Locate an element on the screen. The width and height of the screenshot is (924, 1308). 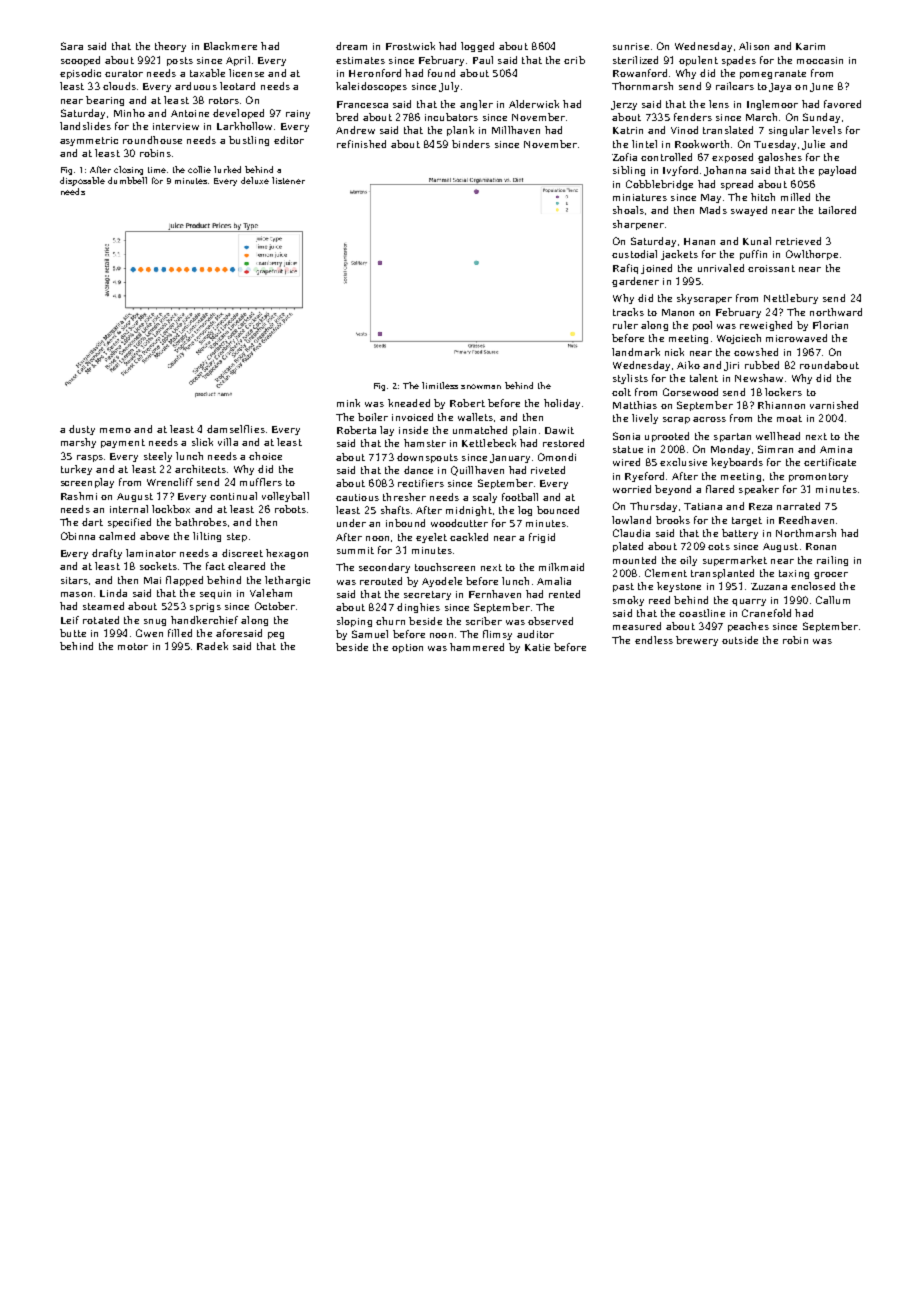
rectifiers is located at coordinates (421, 483).
